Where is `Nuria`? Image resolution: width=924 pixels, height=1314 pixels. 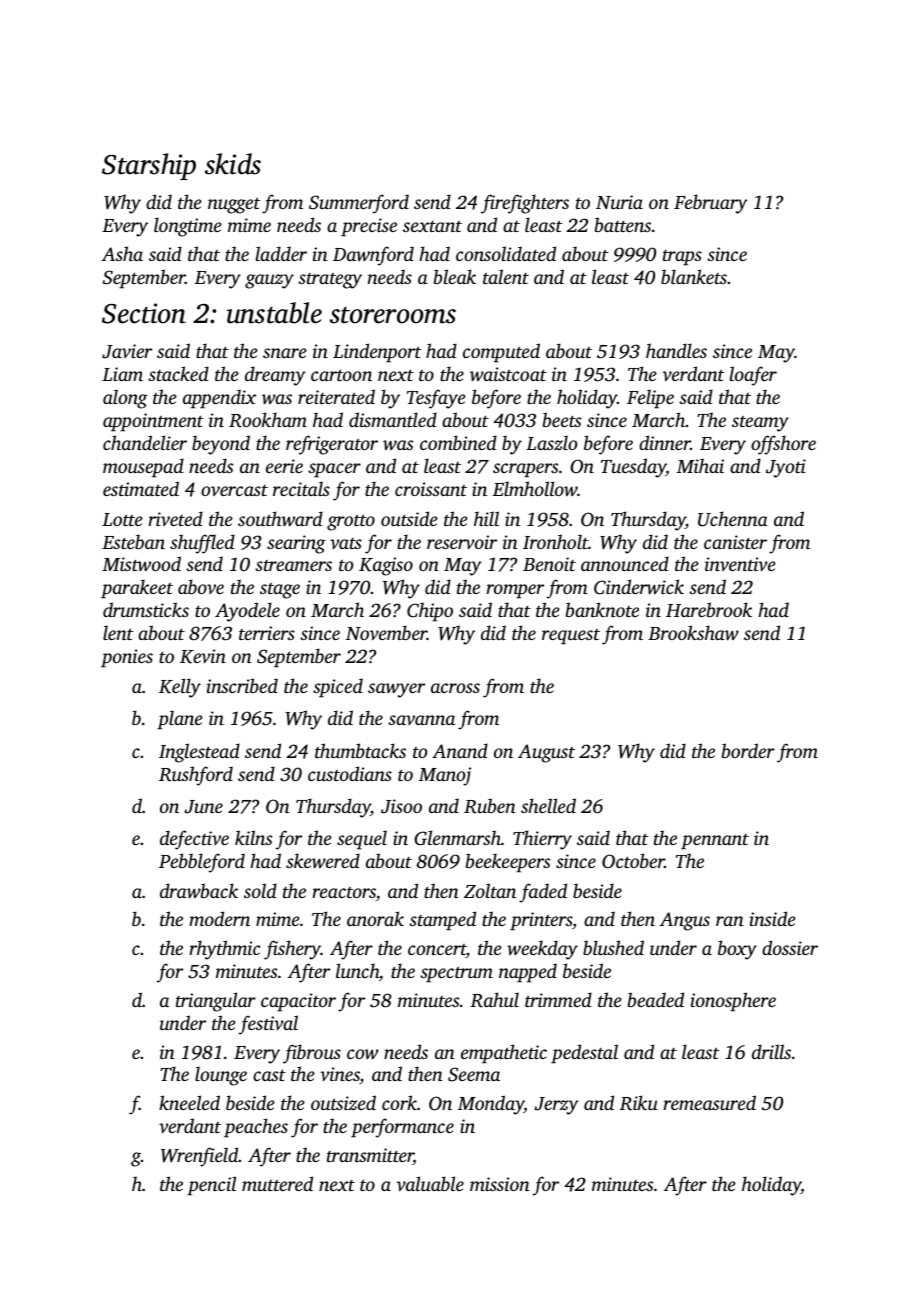
Nuria is located at coordinates (619, 202).
